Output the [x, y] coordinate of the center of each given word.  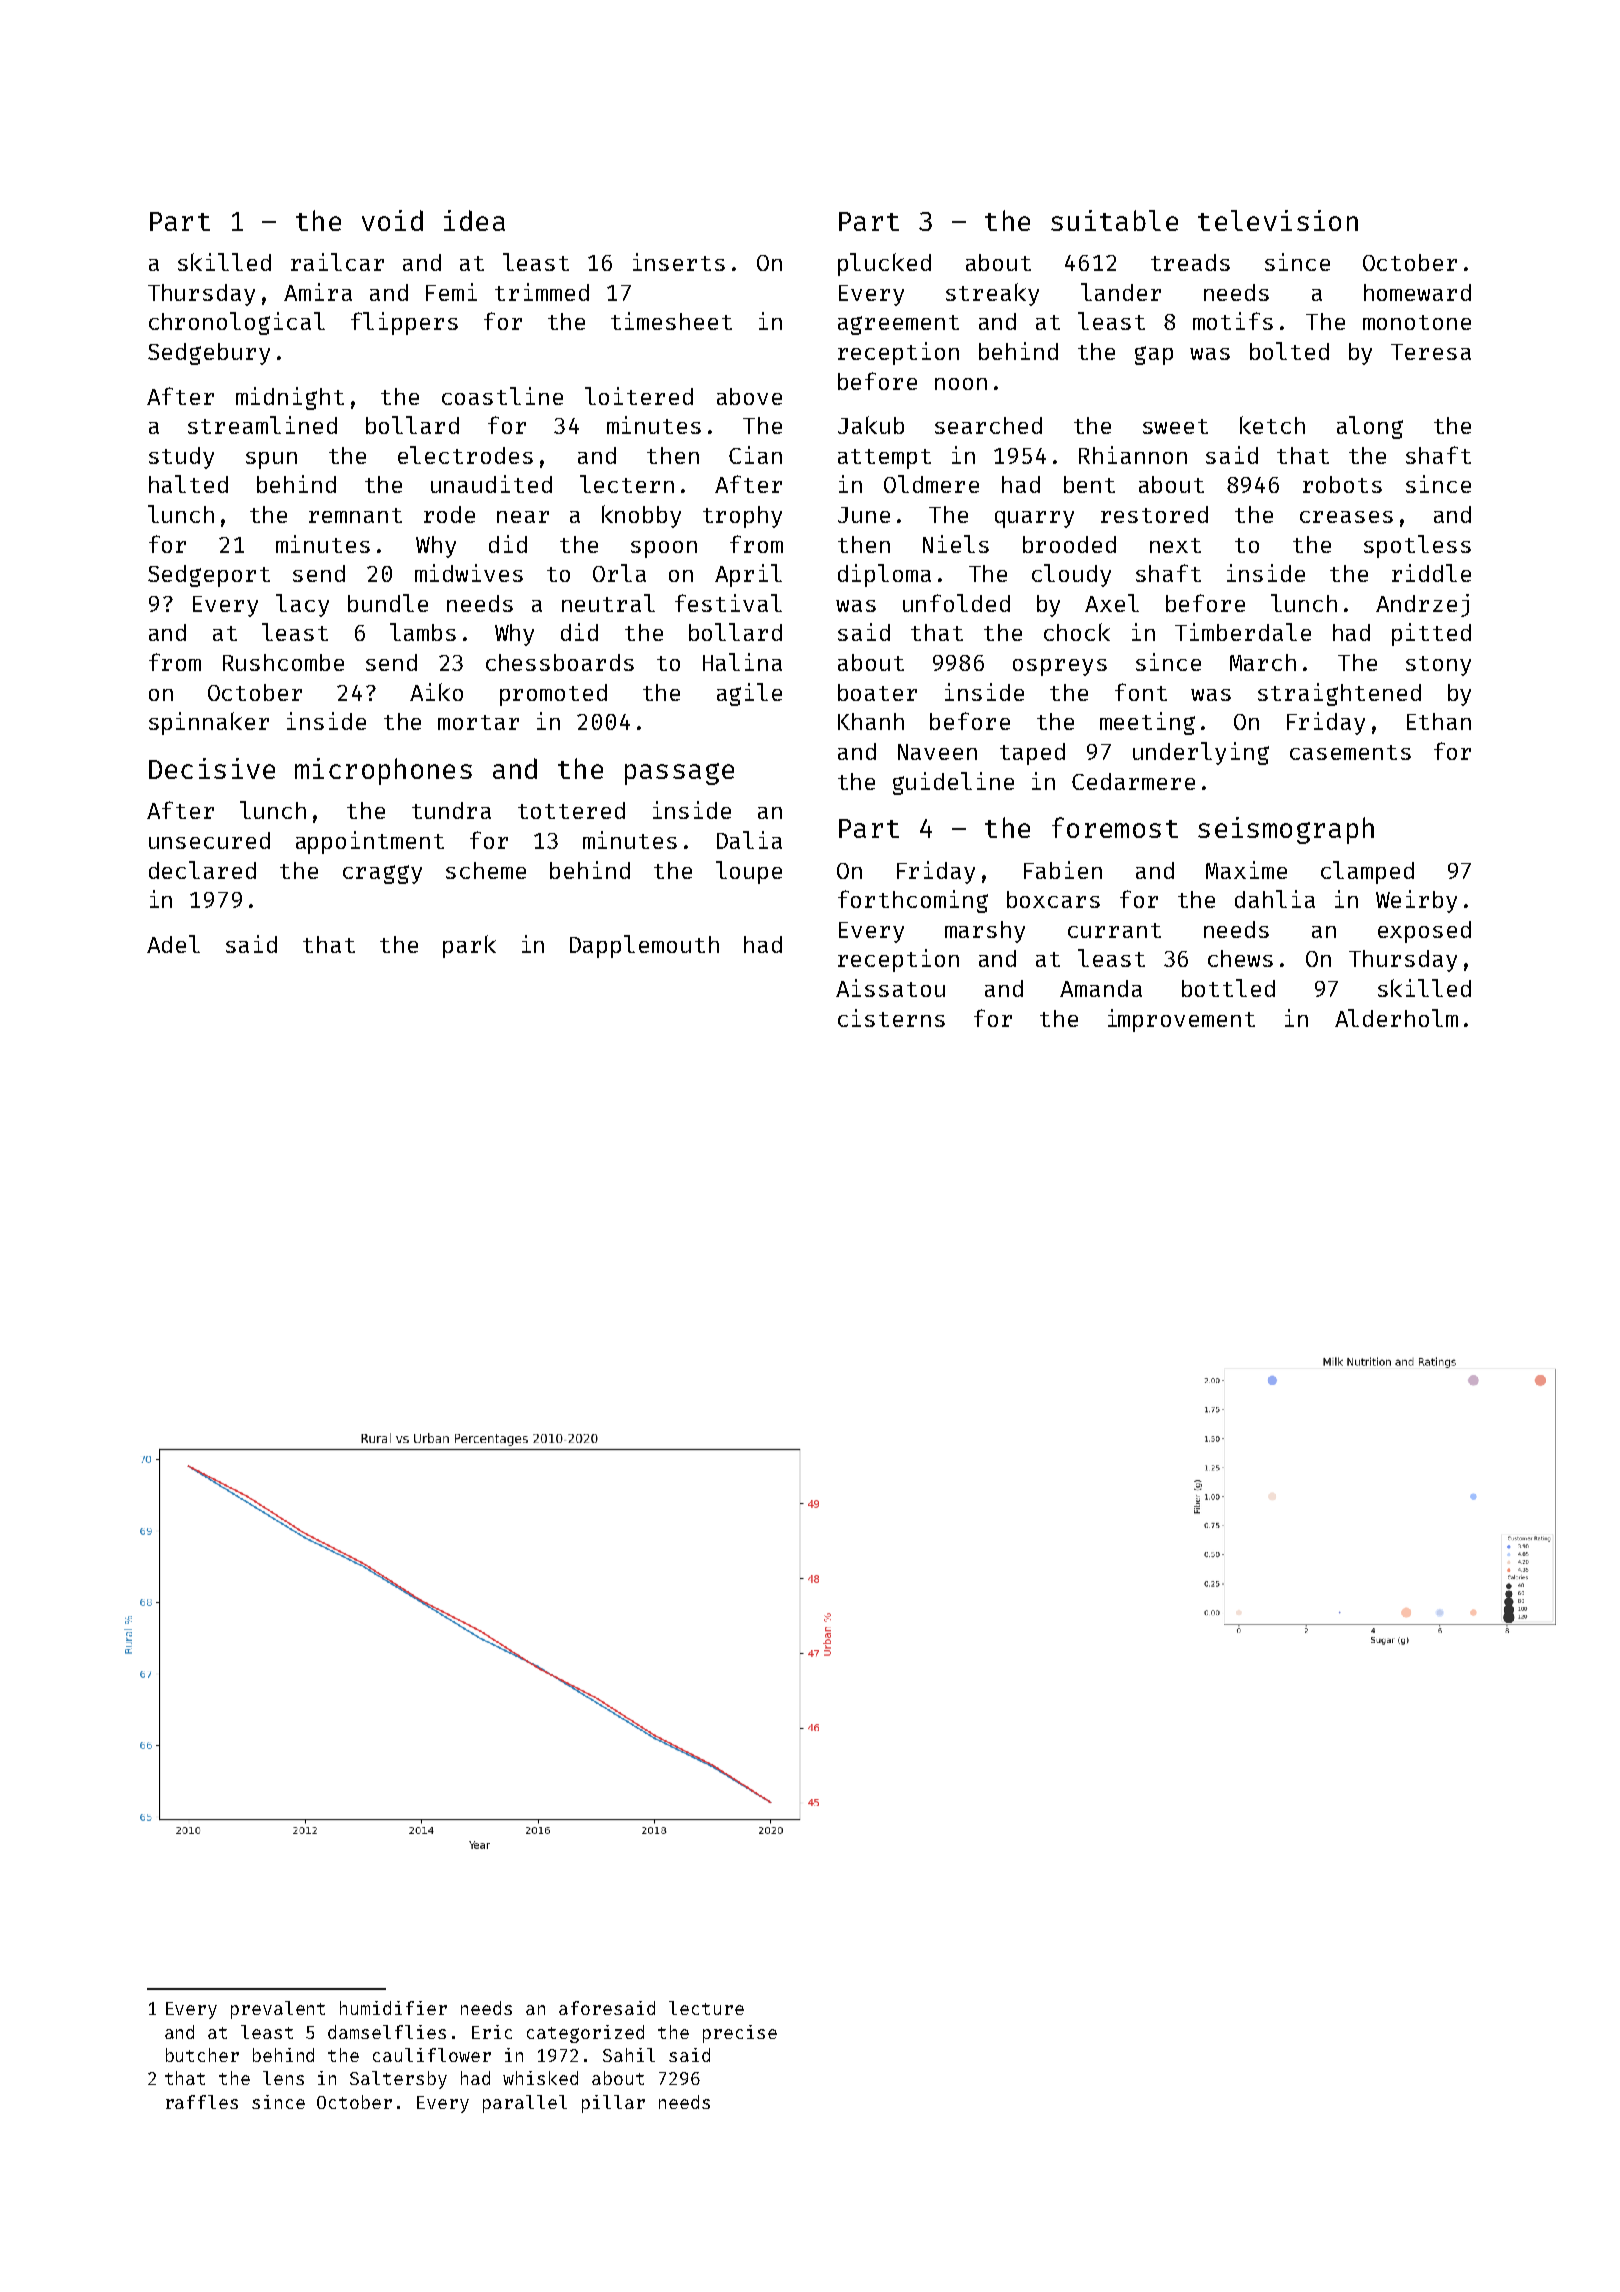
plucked [884, 264]
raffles [202, 2102]
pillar [613, 2104]
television [1278, 220]
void [392, 220]
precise [740, 2034]
